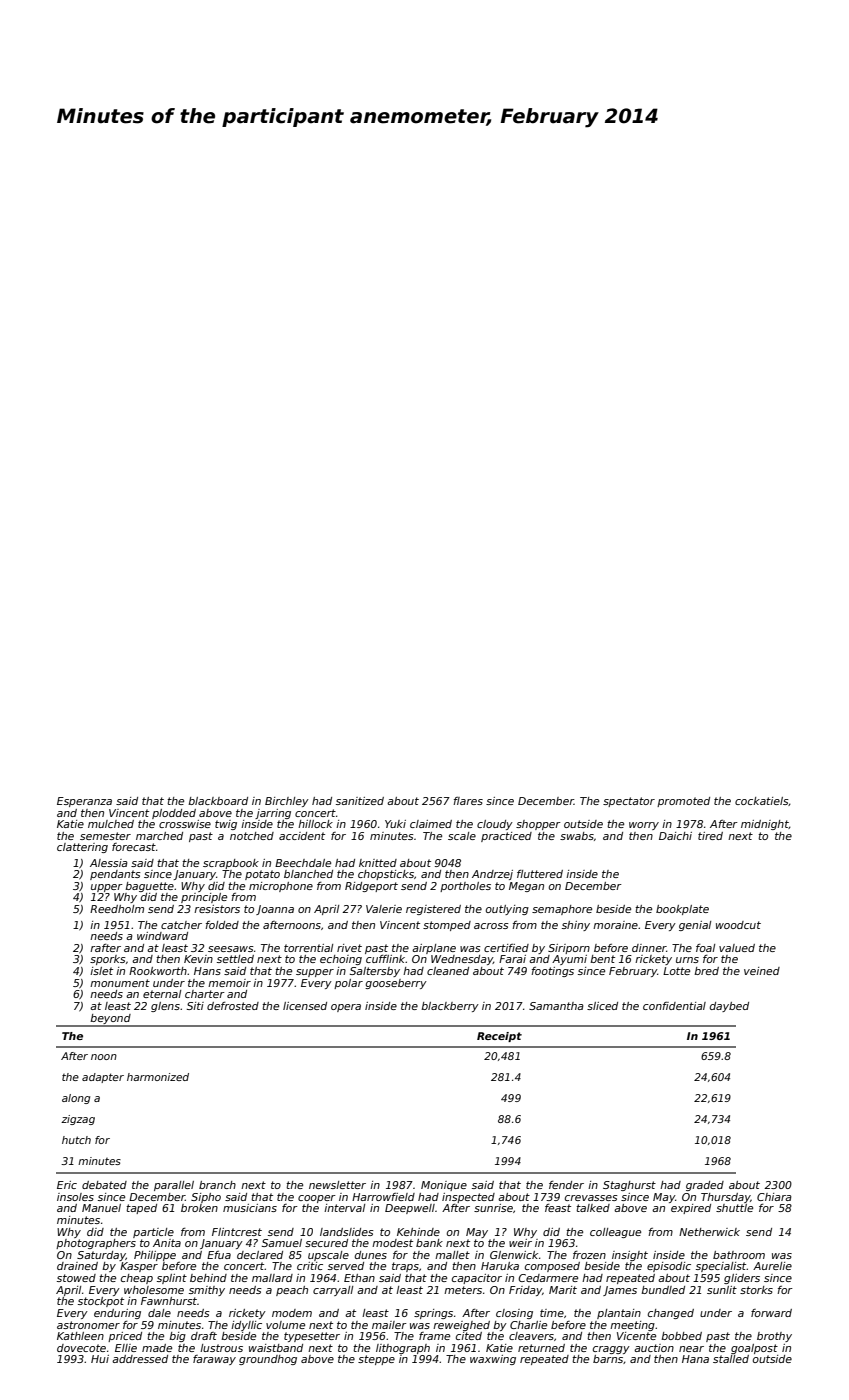  I want to click on traps, so click(405, 1267).
